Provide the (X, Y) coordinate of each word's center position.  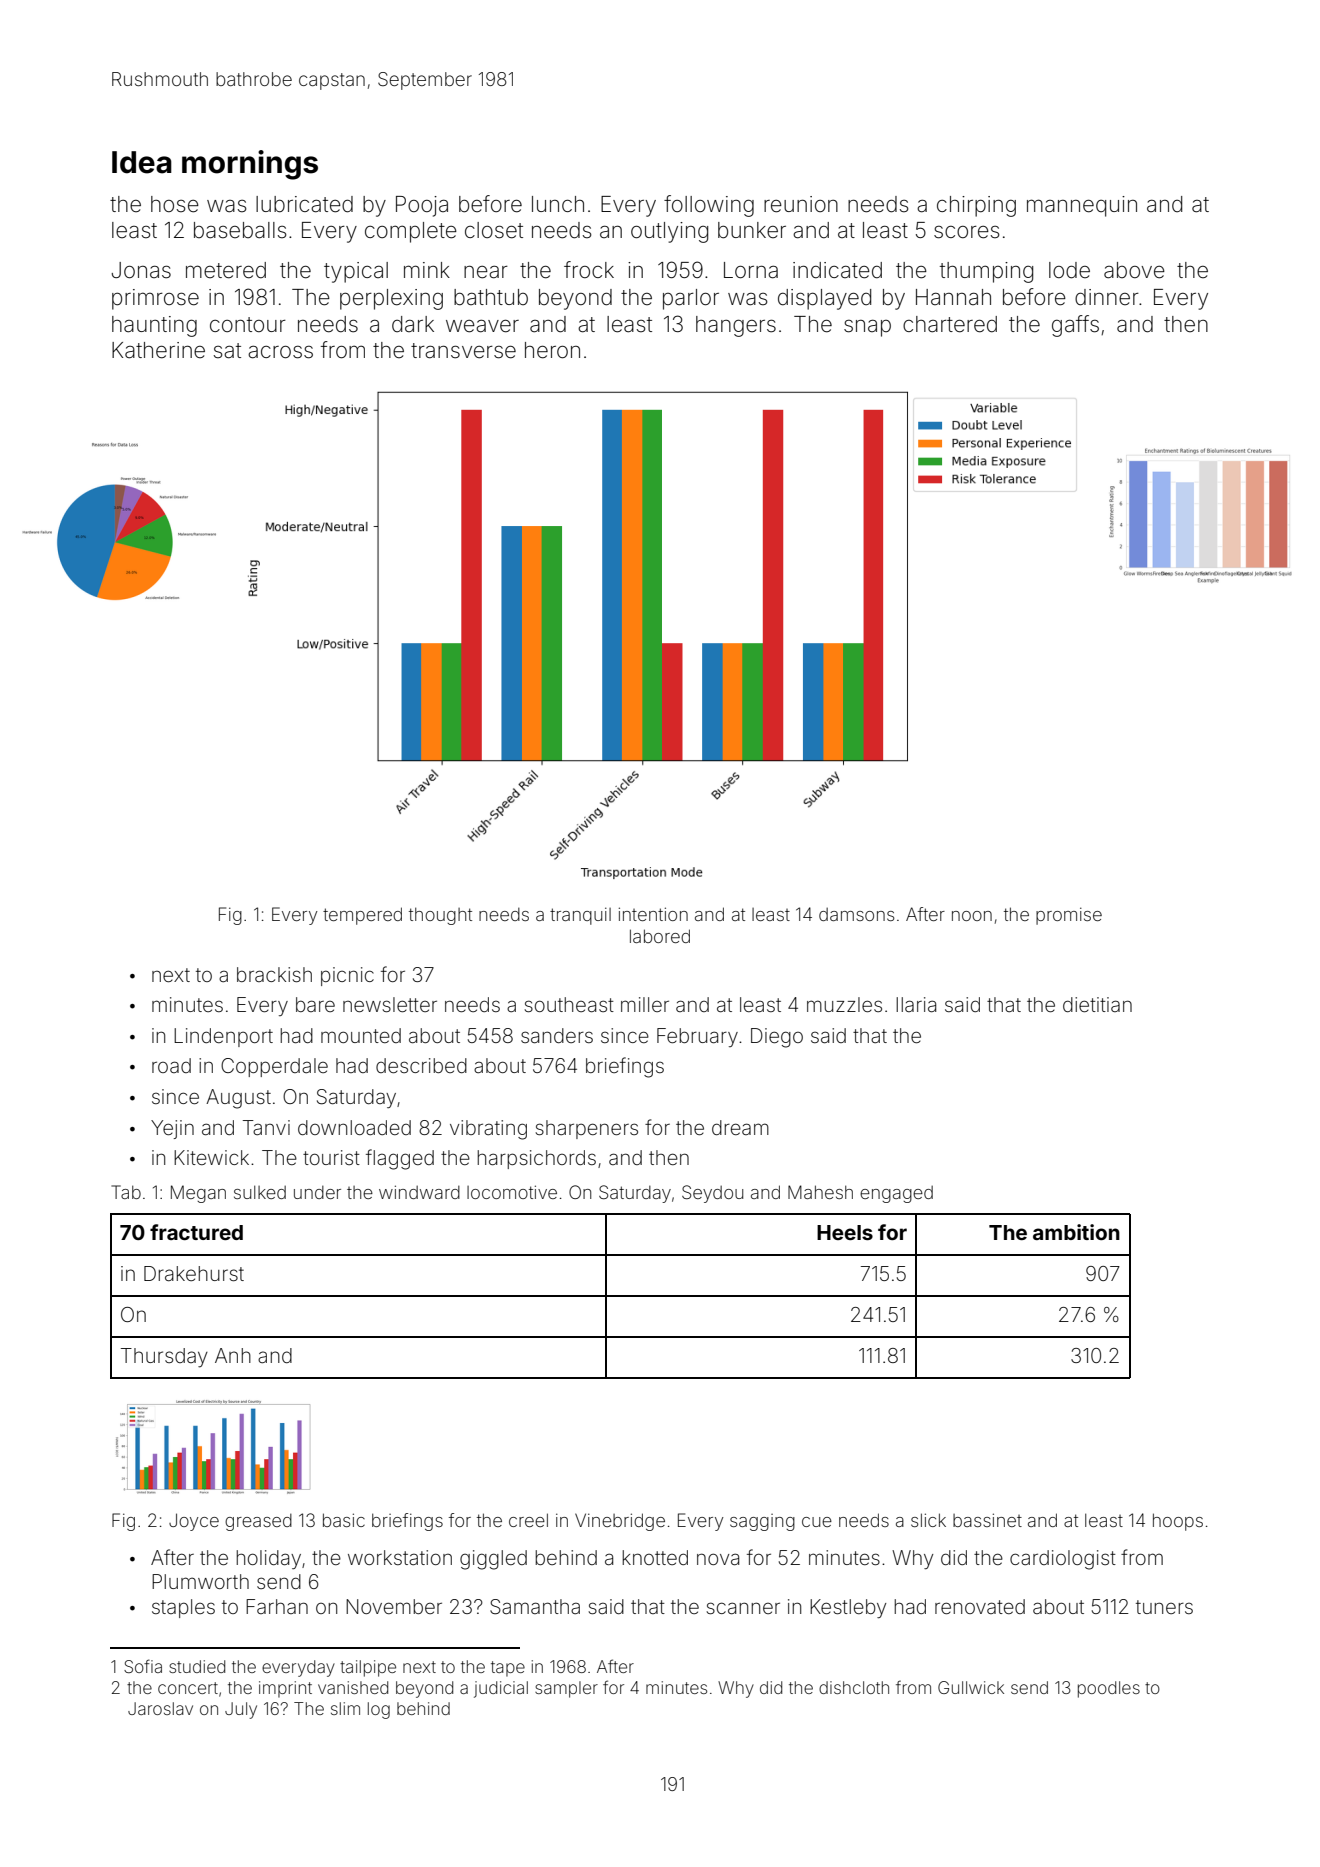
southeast (569, 1004)
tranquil (580, 916)
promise (1069, 916)
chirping (976, 206)
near (486, 272)
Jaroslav (160, 1708)
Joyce (194, 1522)
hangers (736, 326)
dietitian (1097, 1004)
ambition (1076, 1232)
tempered (362, 916)
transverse (463, 351)
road (171, 1065)
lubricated (304, 204)
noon (972, 916)
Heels (845, 1232)
